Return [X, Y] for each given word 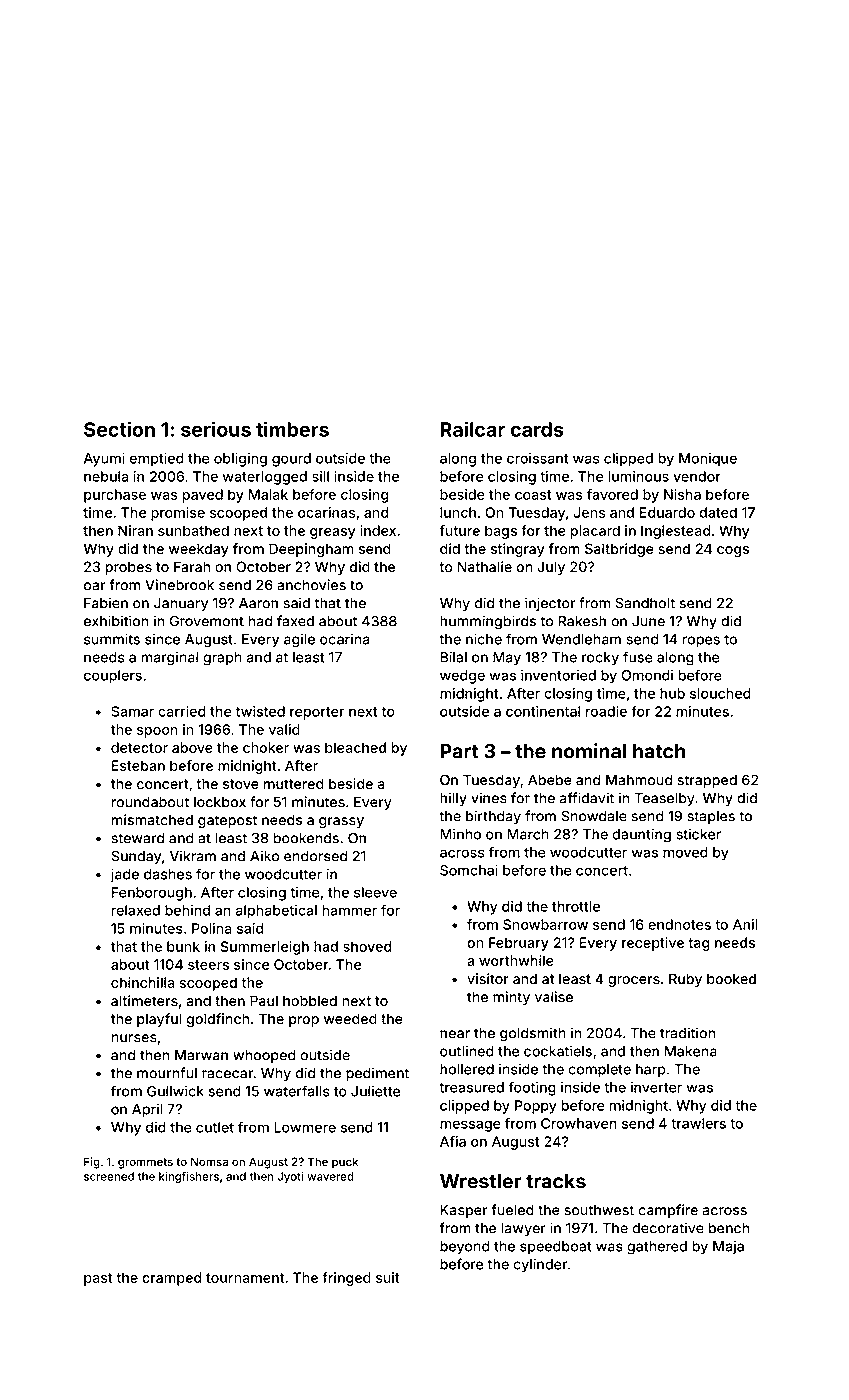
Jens [589, 512]
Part [460, 751]
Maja [728, 1247]
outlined [467, 1051]
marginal [169, 658]
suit [388, 1277]
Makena [691, 1051]
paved [202, 496]
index [378, 530]
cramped [172, 1279]
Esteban [138, 765]
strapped [707, 781]
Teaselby [664, 799]
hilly [453, 799]
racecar [227, 1074]
